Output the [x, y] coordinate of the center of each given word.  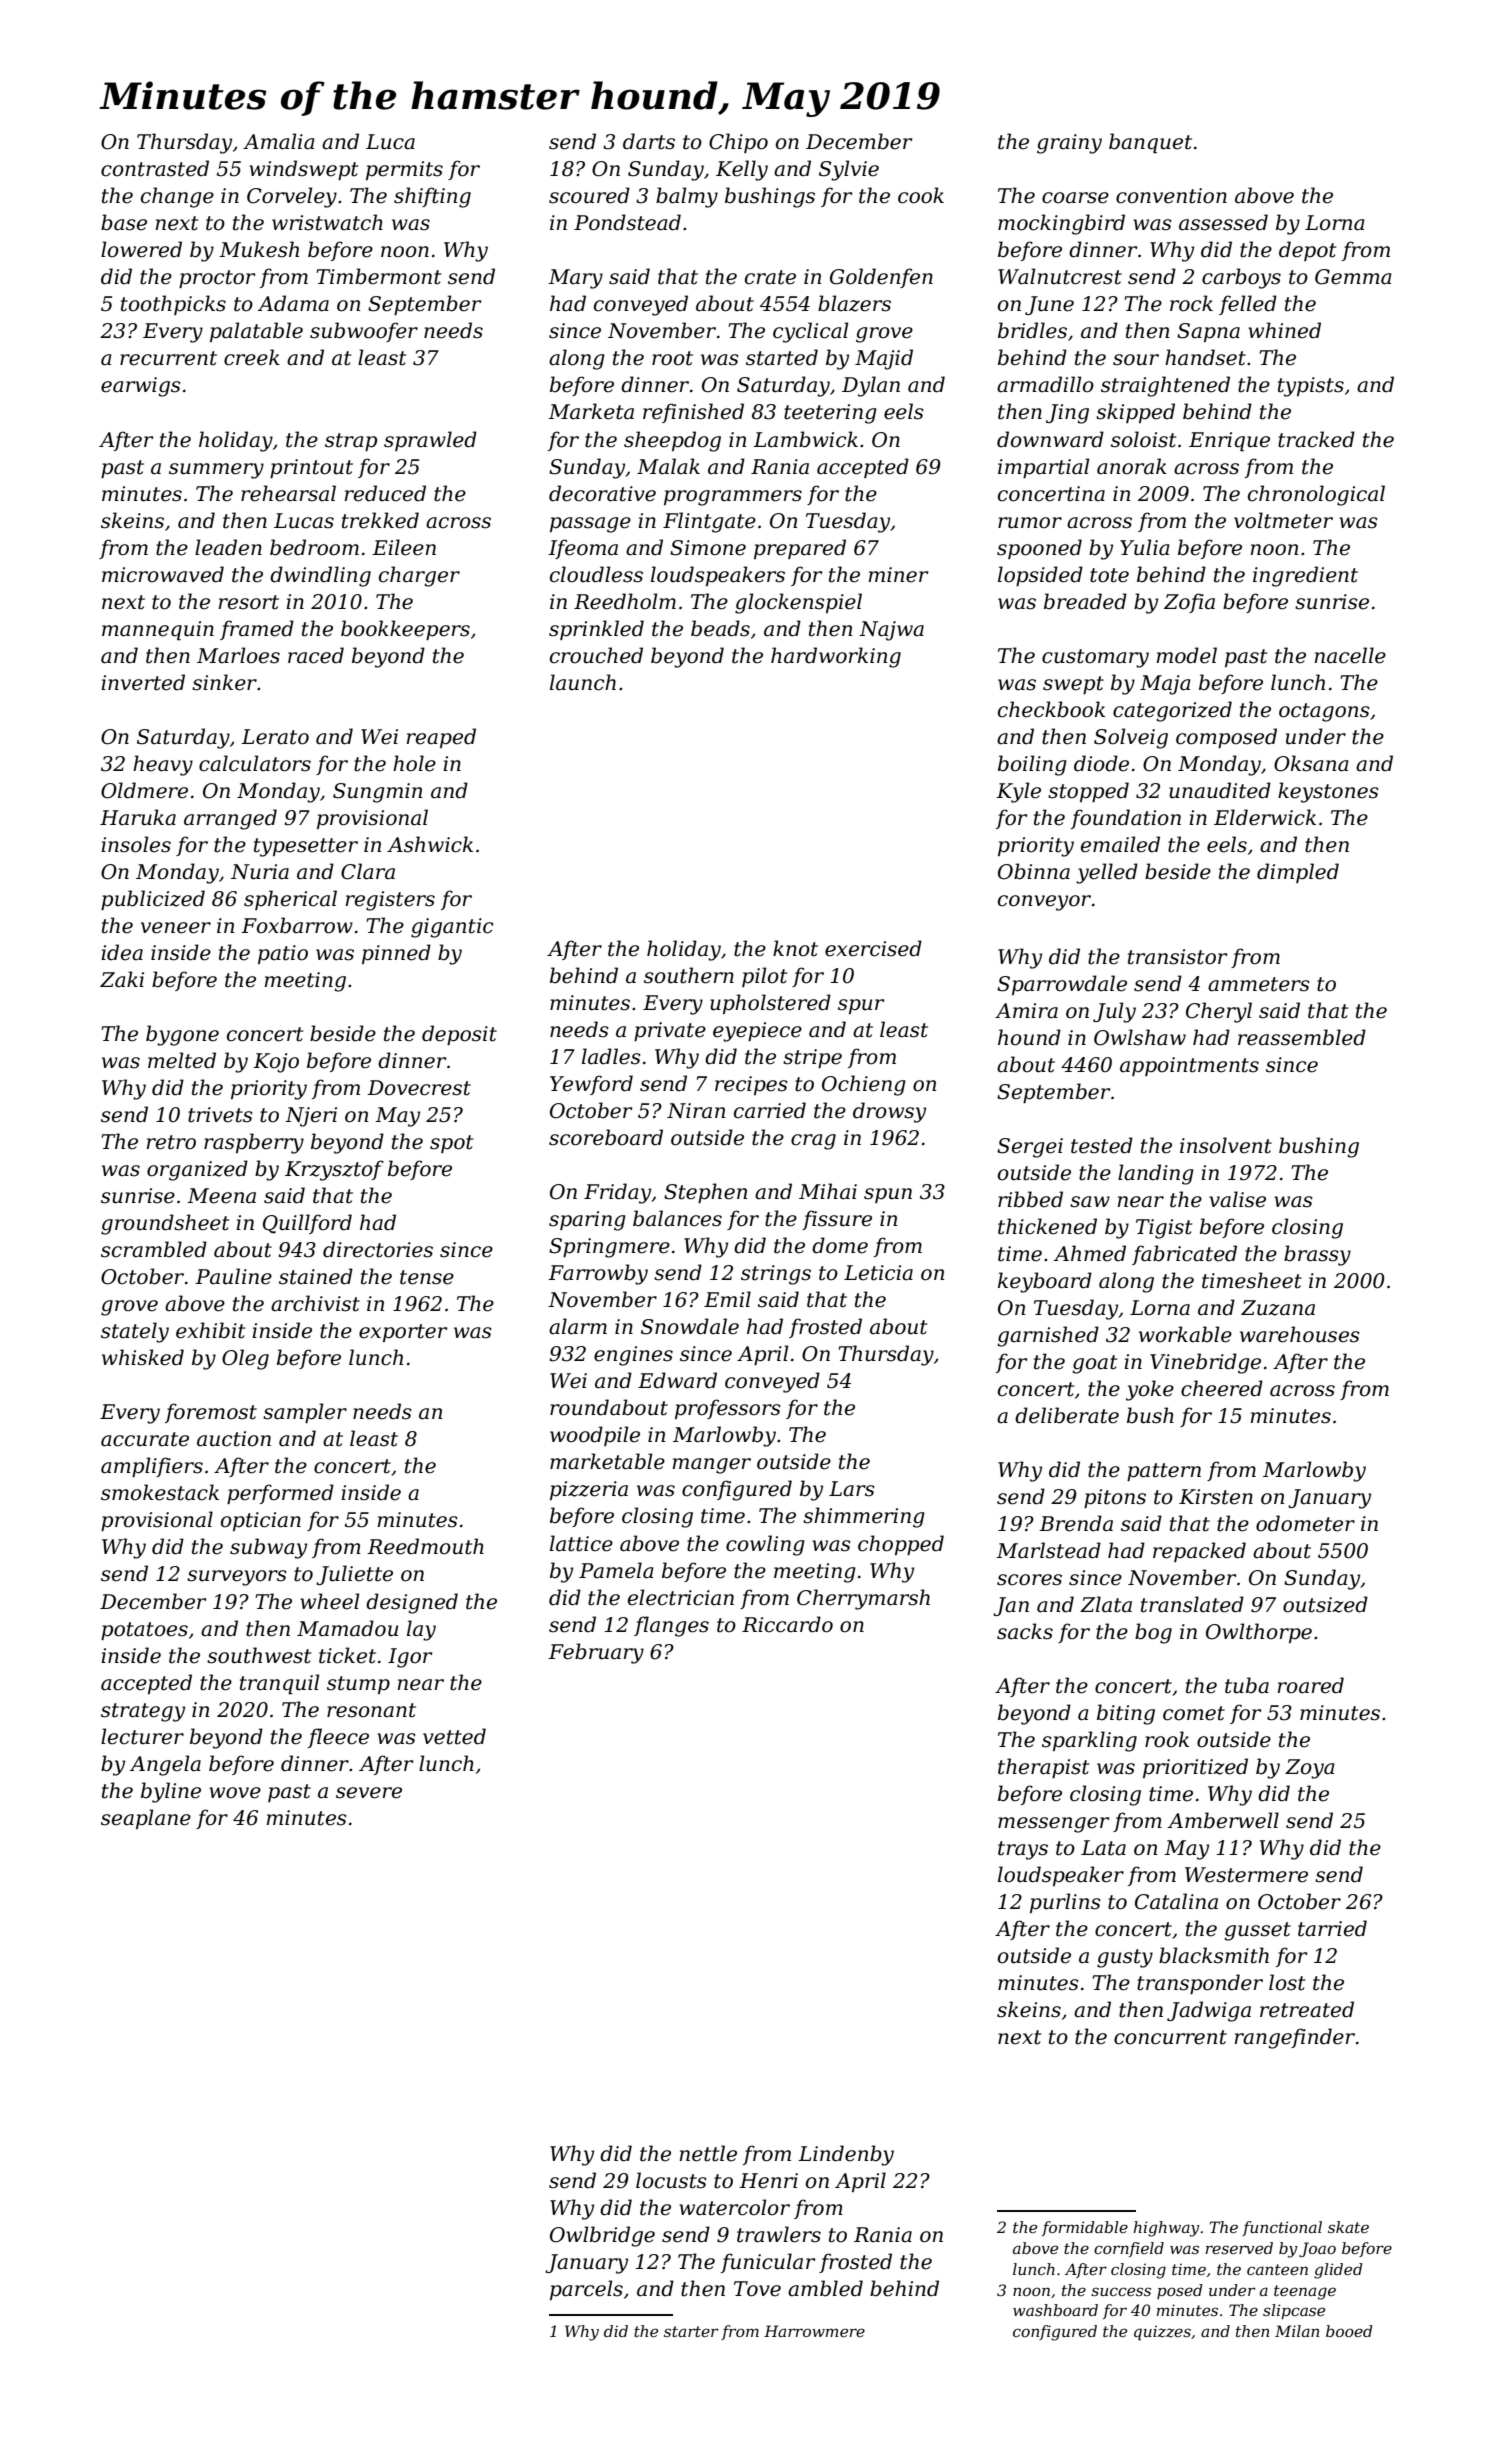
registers [390, 901]
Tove [757, 2289]
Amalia [278, 141]
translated [1192, 1604]
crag [813, 1142]
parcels [586, 2290]
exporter [403, 1333]
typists [1311, 387]
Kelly [742, 170]
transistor [1177, 957]
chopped [901, 1545]
